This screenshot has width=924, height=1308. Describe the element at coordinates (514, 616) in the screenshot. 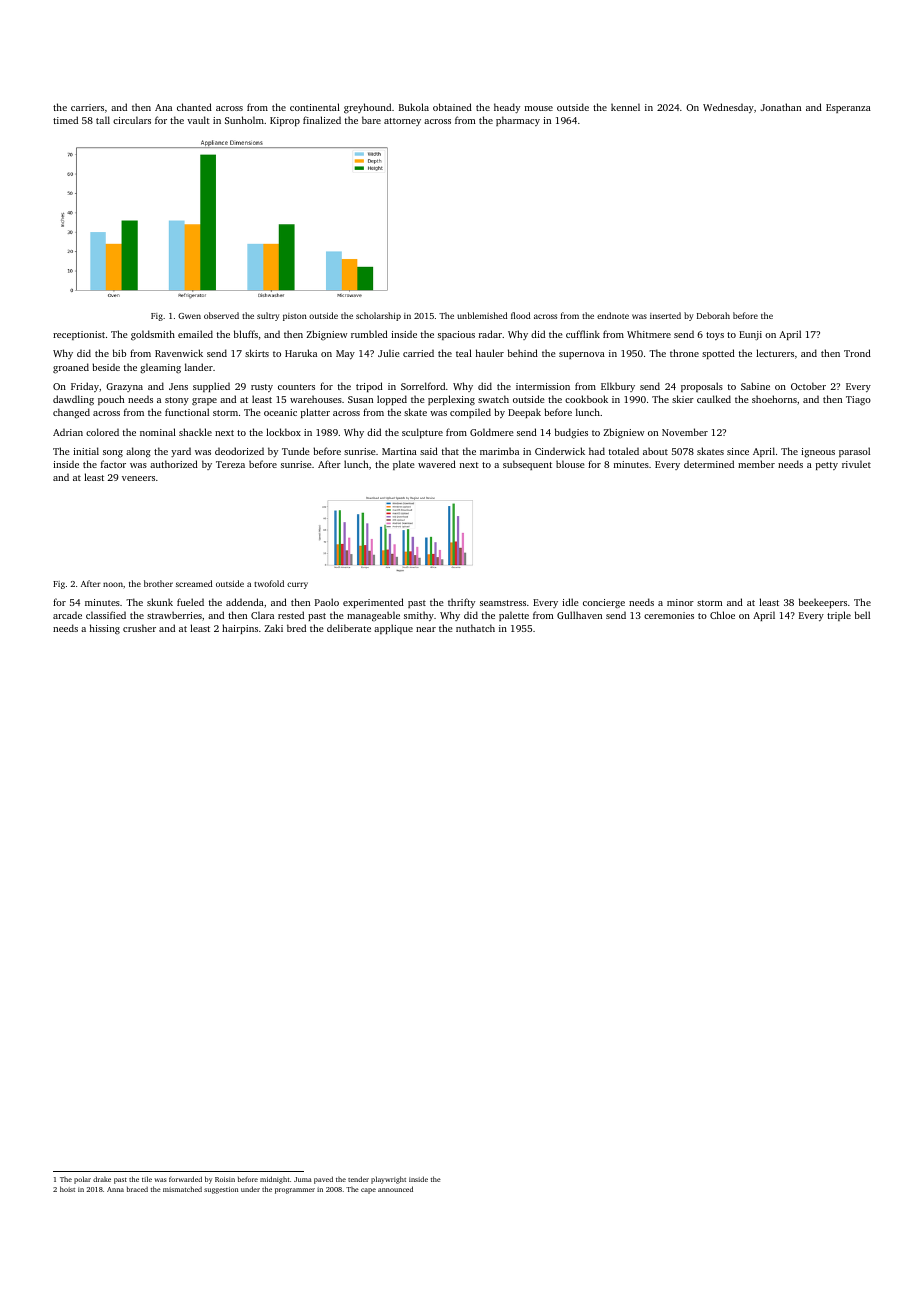

I see `palette` at that location.
